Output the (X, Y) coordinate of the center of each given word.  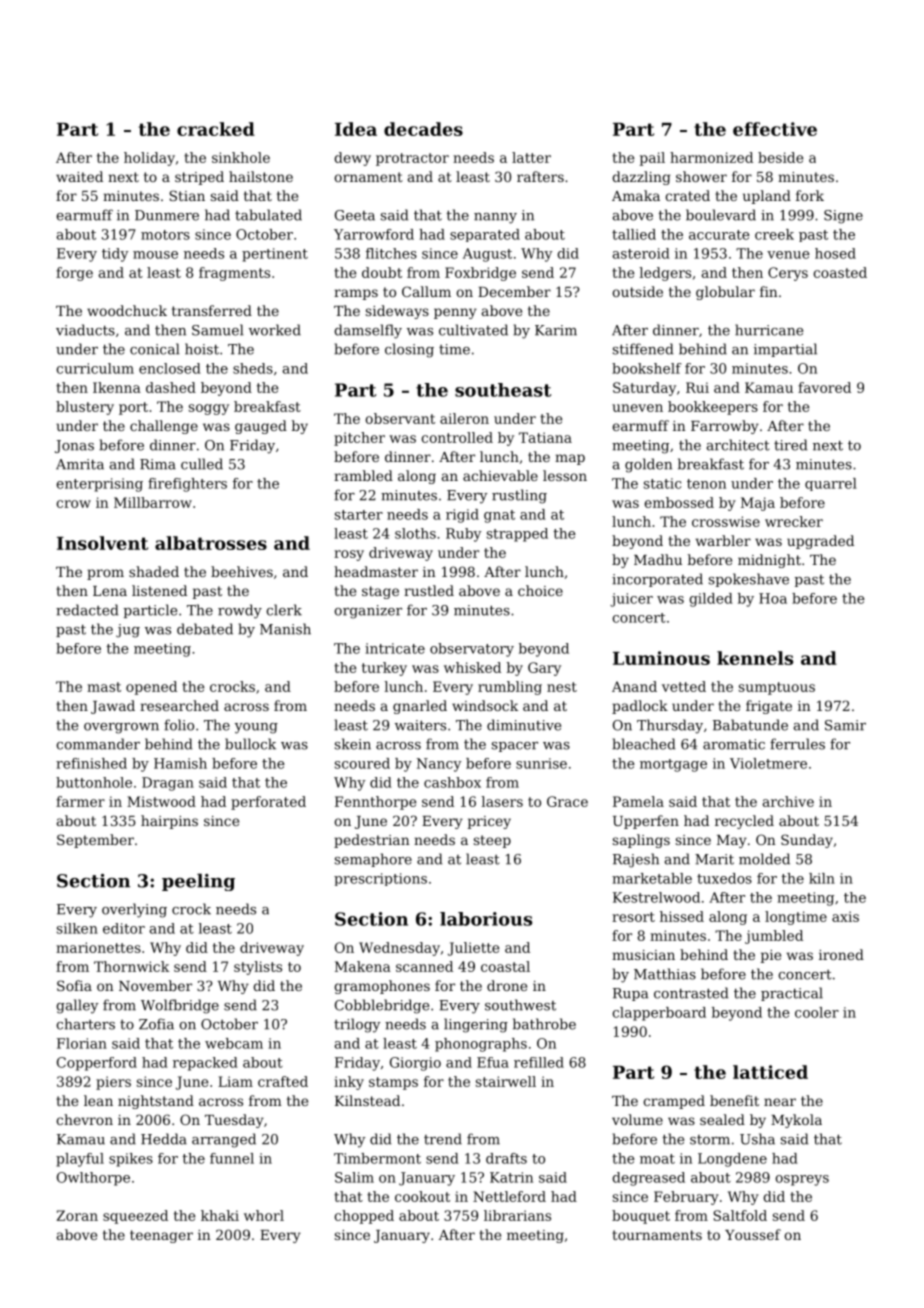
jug (128, 631)
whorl (264, 1215)
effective (775, 129)
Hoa (773, 598)
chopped (364, 1217)
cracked (216, 129)
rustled (429, 590)
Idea (356, 129)
